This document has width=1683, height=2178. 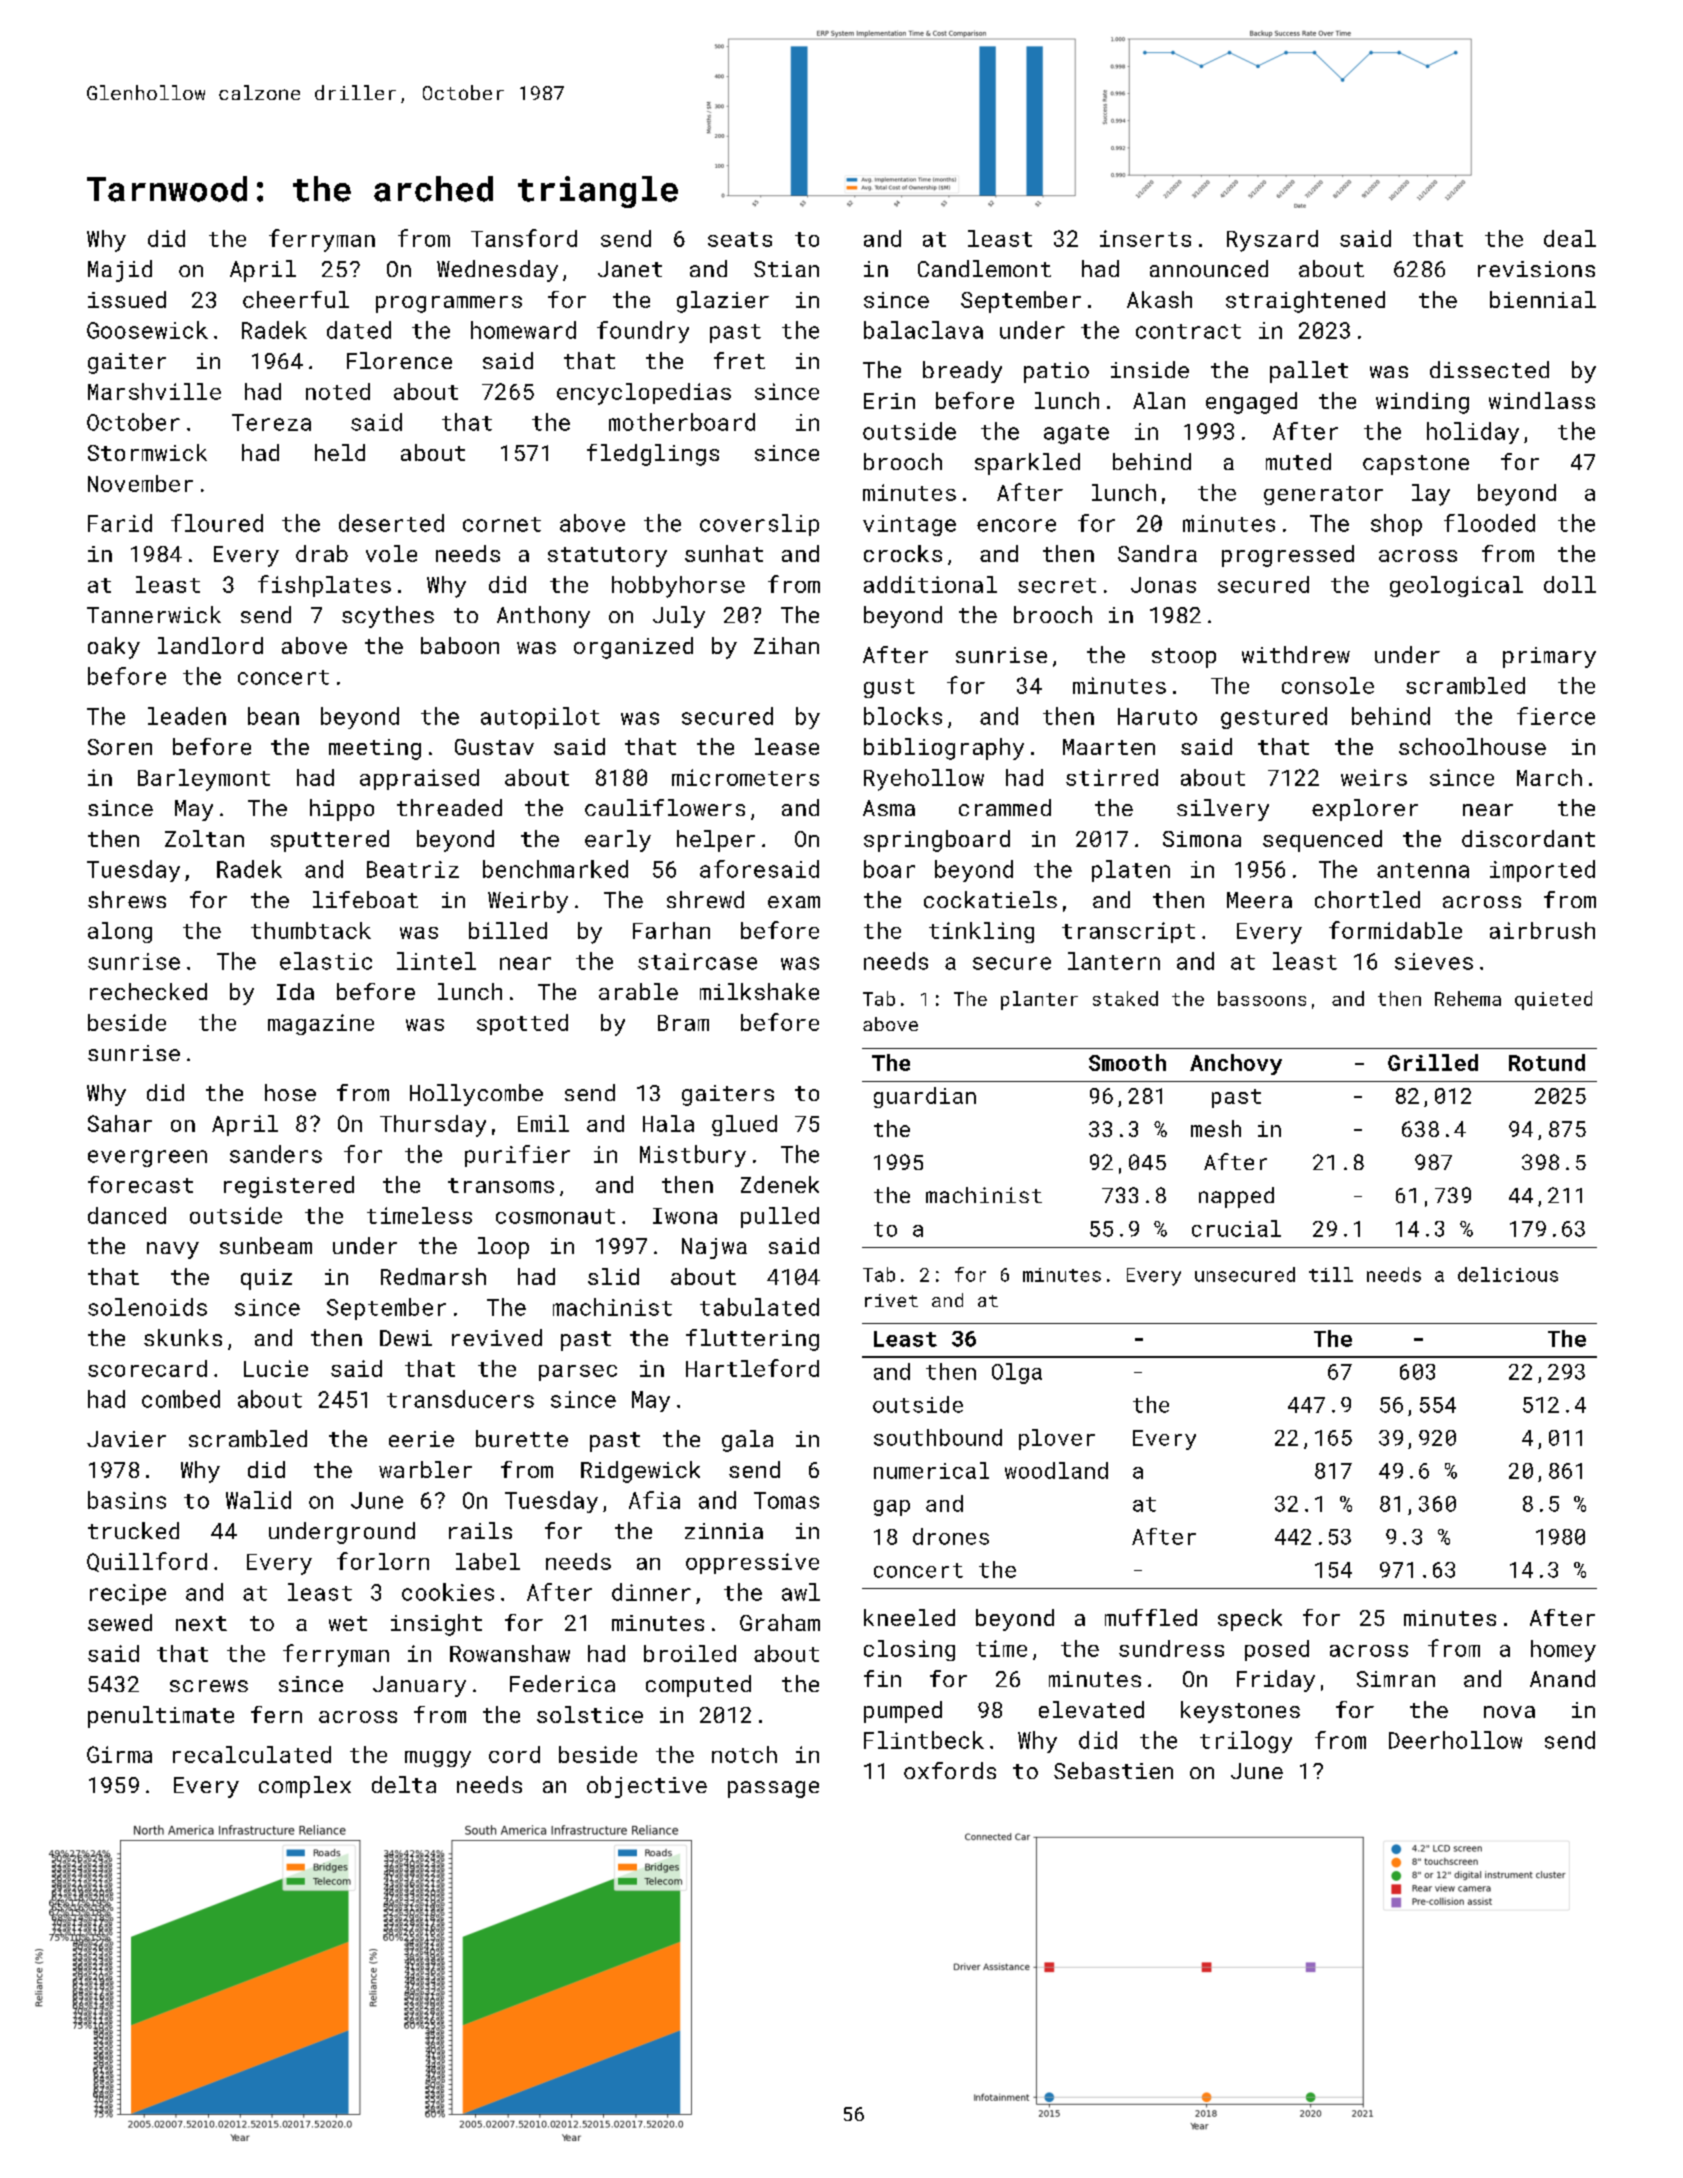 I want to click on fern, so click(x=276, y=1714).
